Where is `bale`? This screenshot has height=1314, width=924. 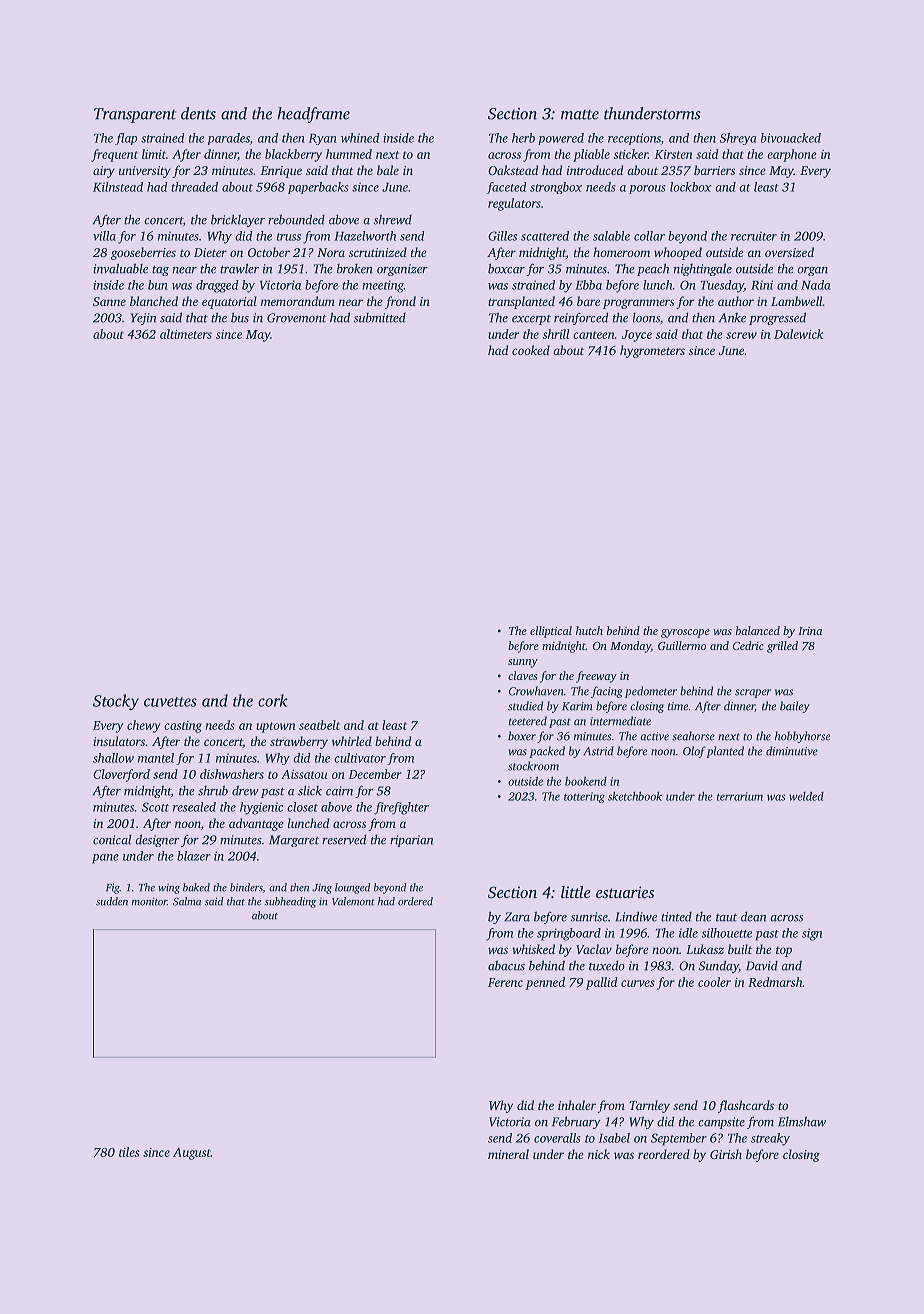
bale is located at coordinates (388, 170).
